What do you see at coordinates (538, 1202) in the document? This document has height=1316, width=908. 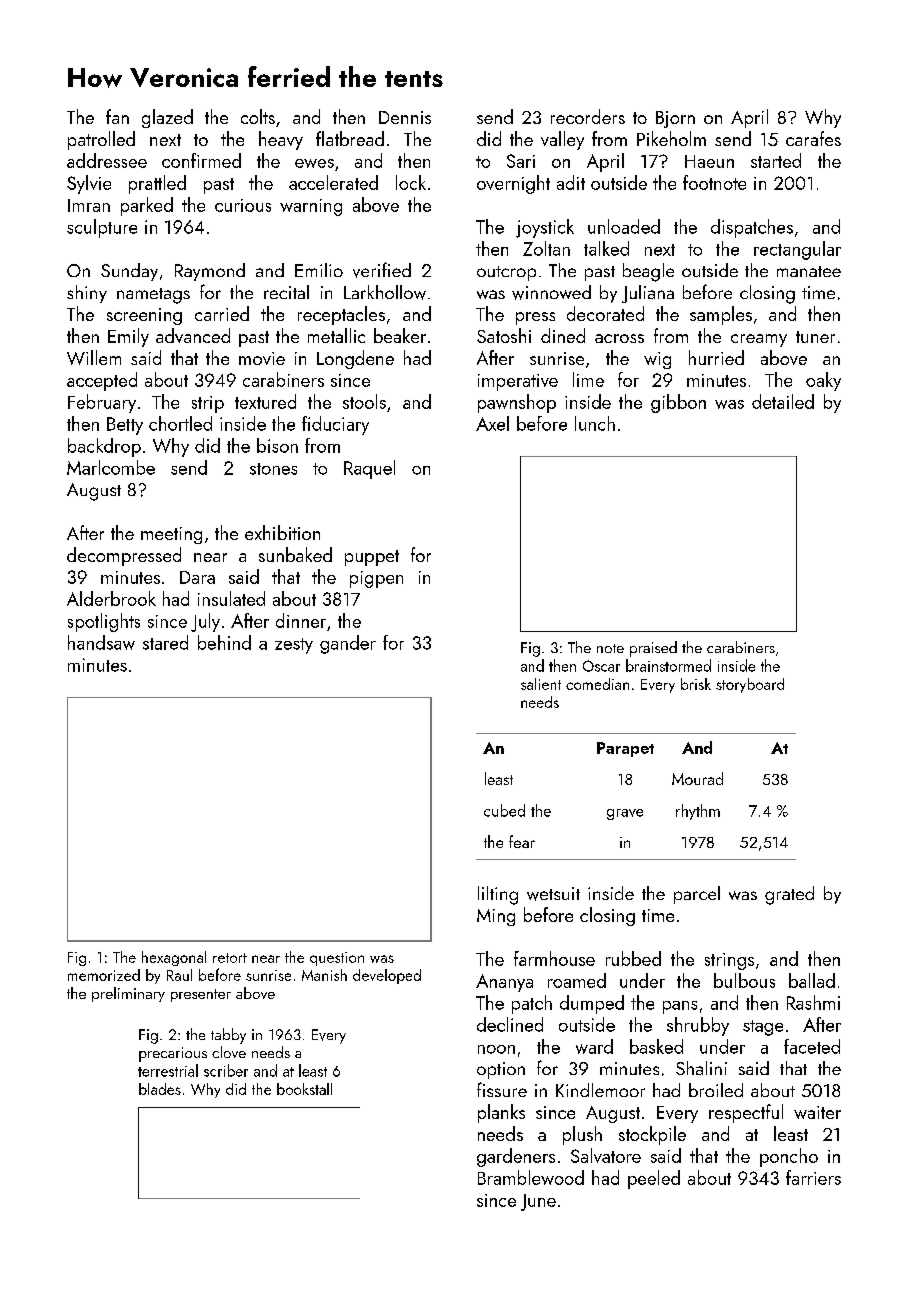 I see `June` at bounding box center [538, 1202].
